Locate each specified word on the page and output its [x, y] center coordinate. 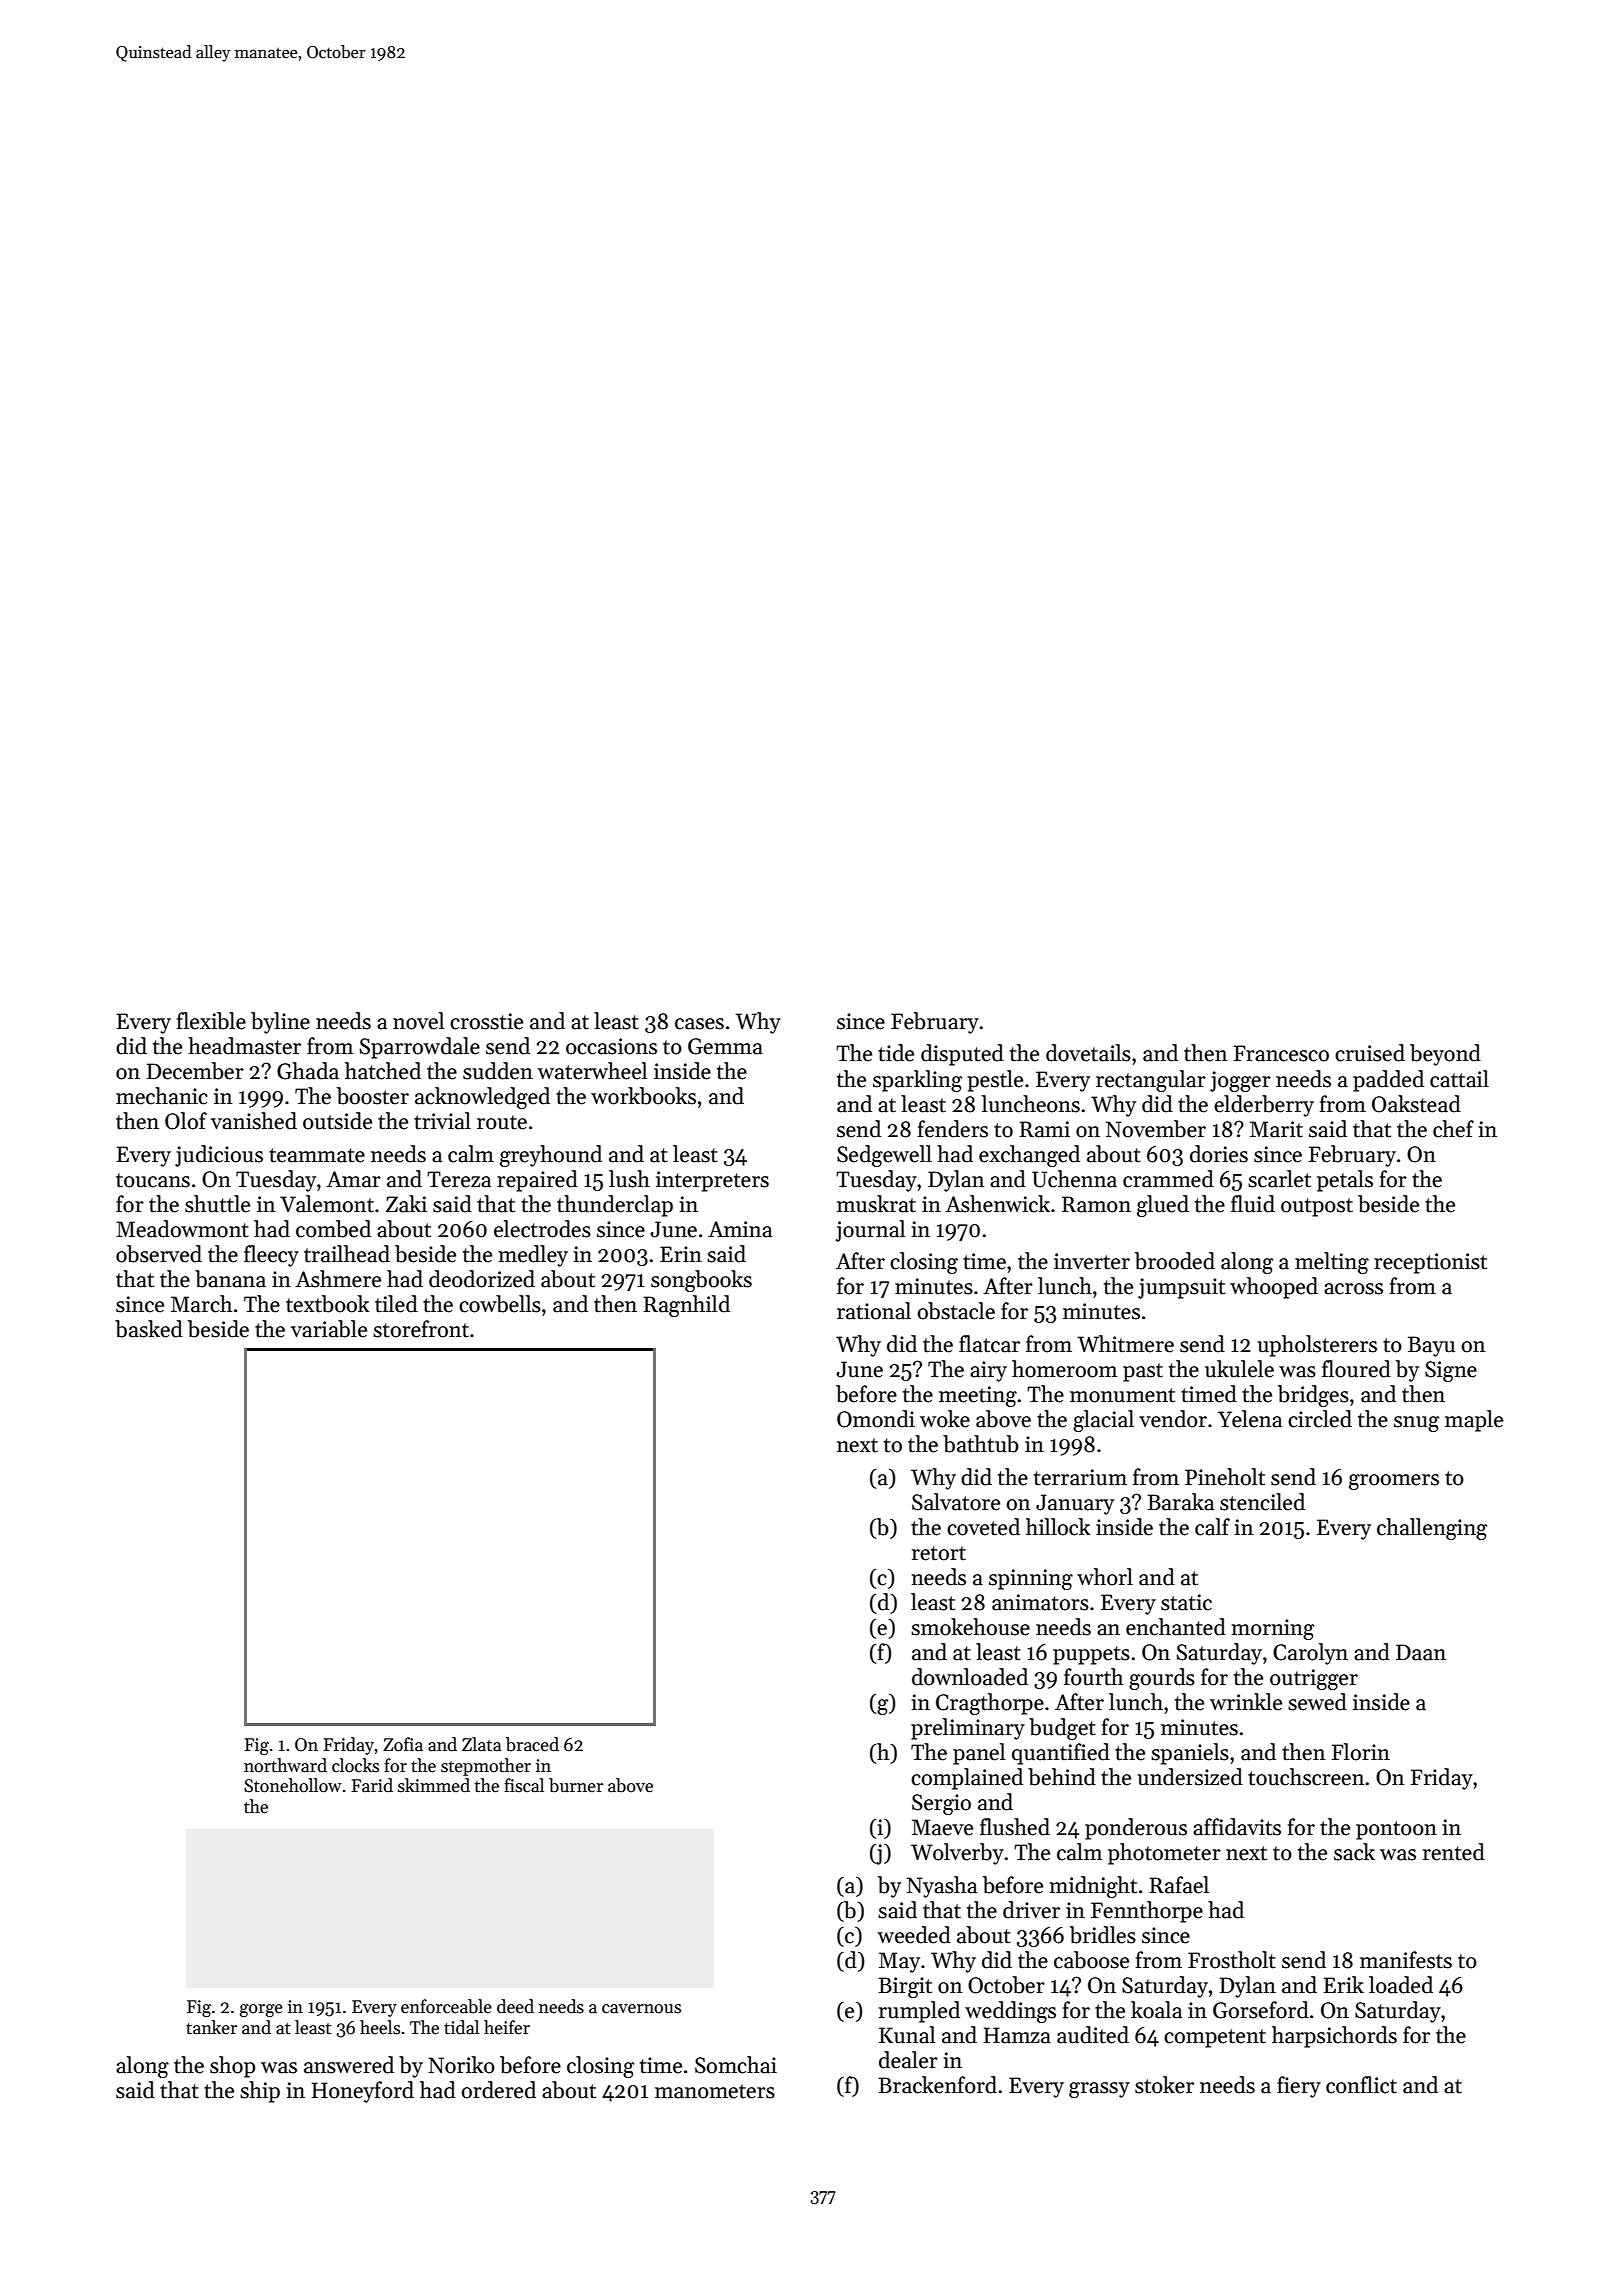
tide [896, 1053]
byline [280, 1023]
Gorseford [1261, 2010]
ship [260, 2092]
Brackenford [937, 2085]
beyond [1445, 1055]
